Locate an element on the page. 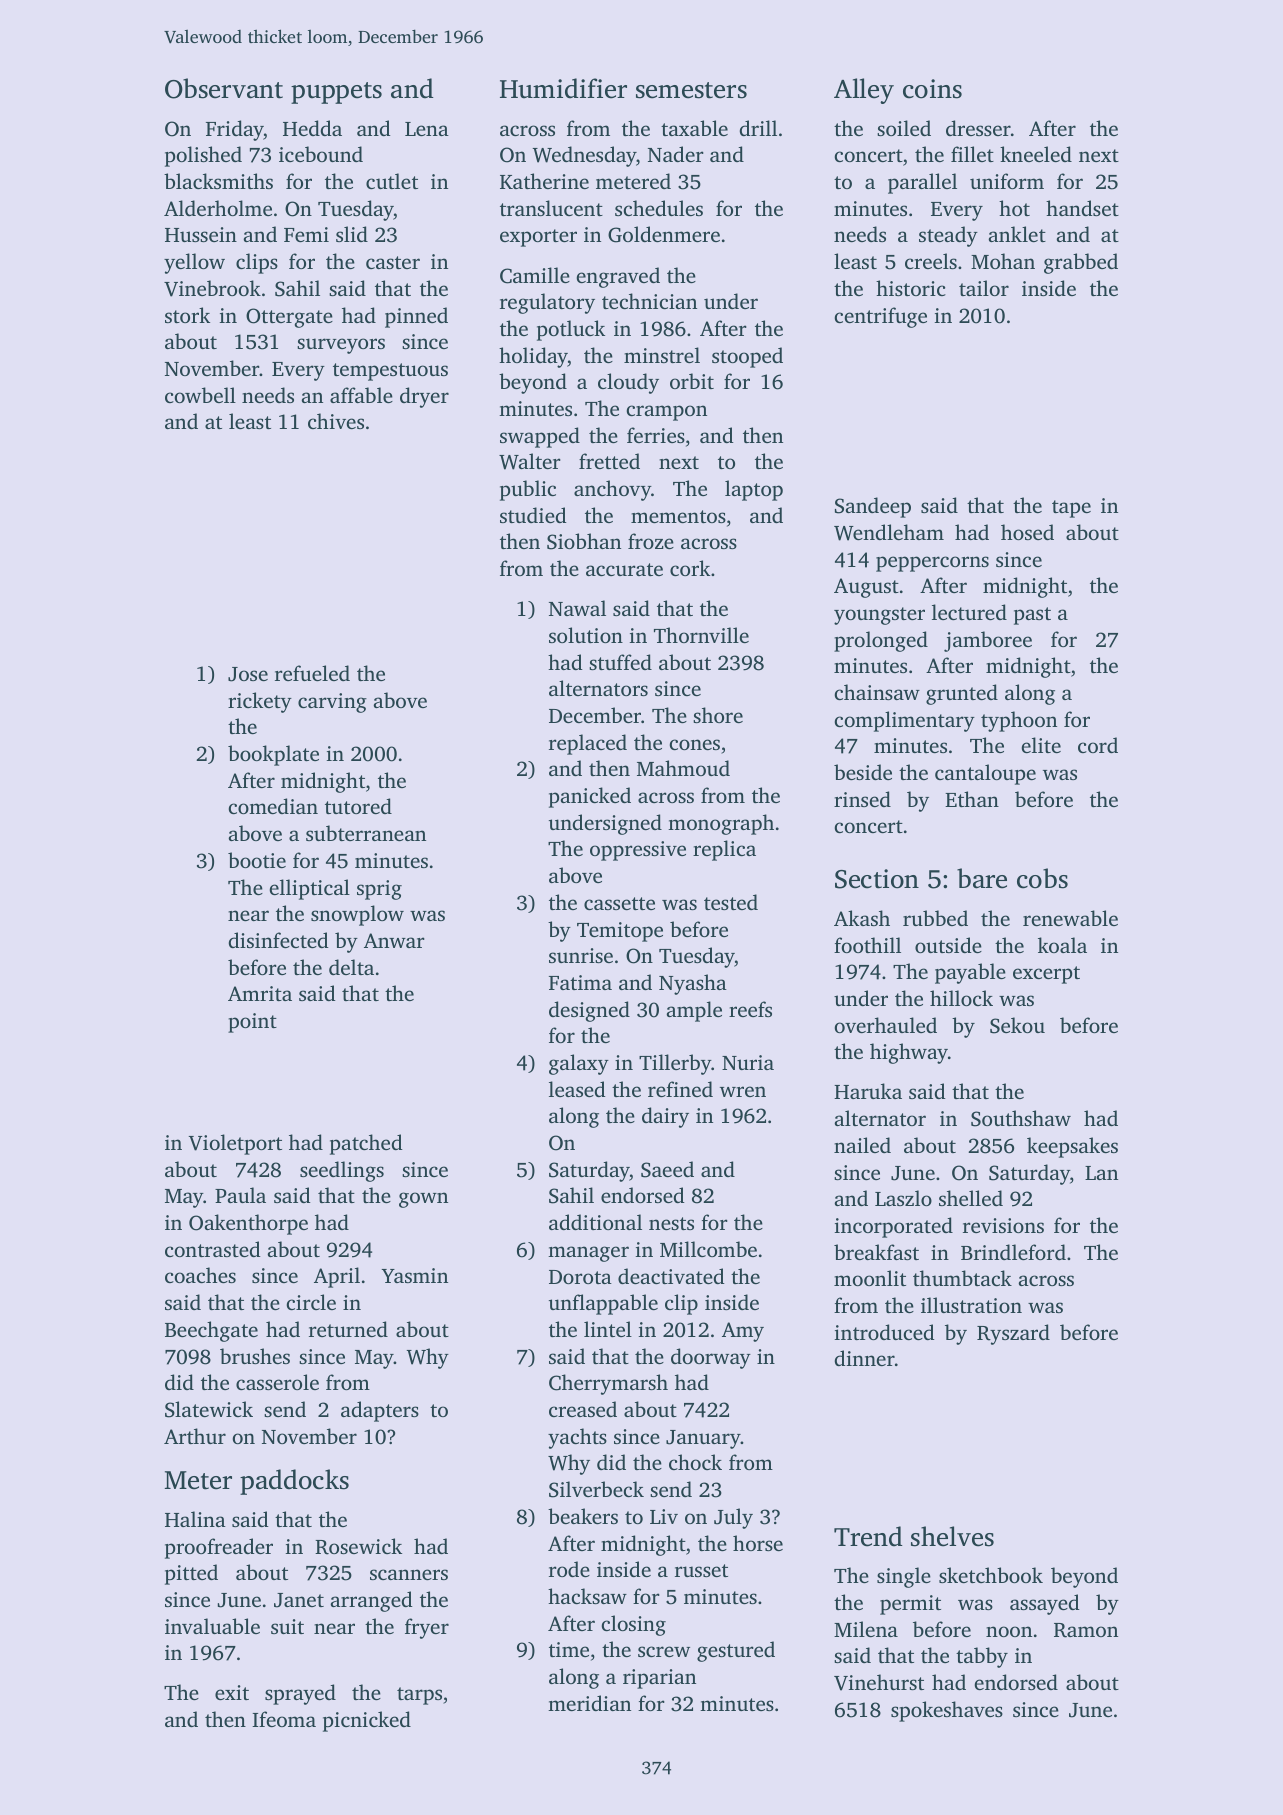  laptop is located at coordinates (754, 490).
